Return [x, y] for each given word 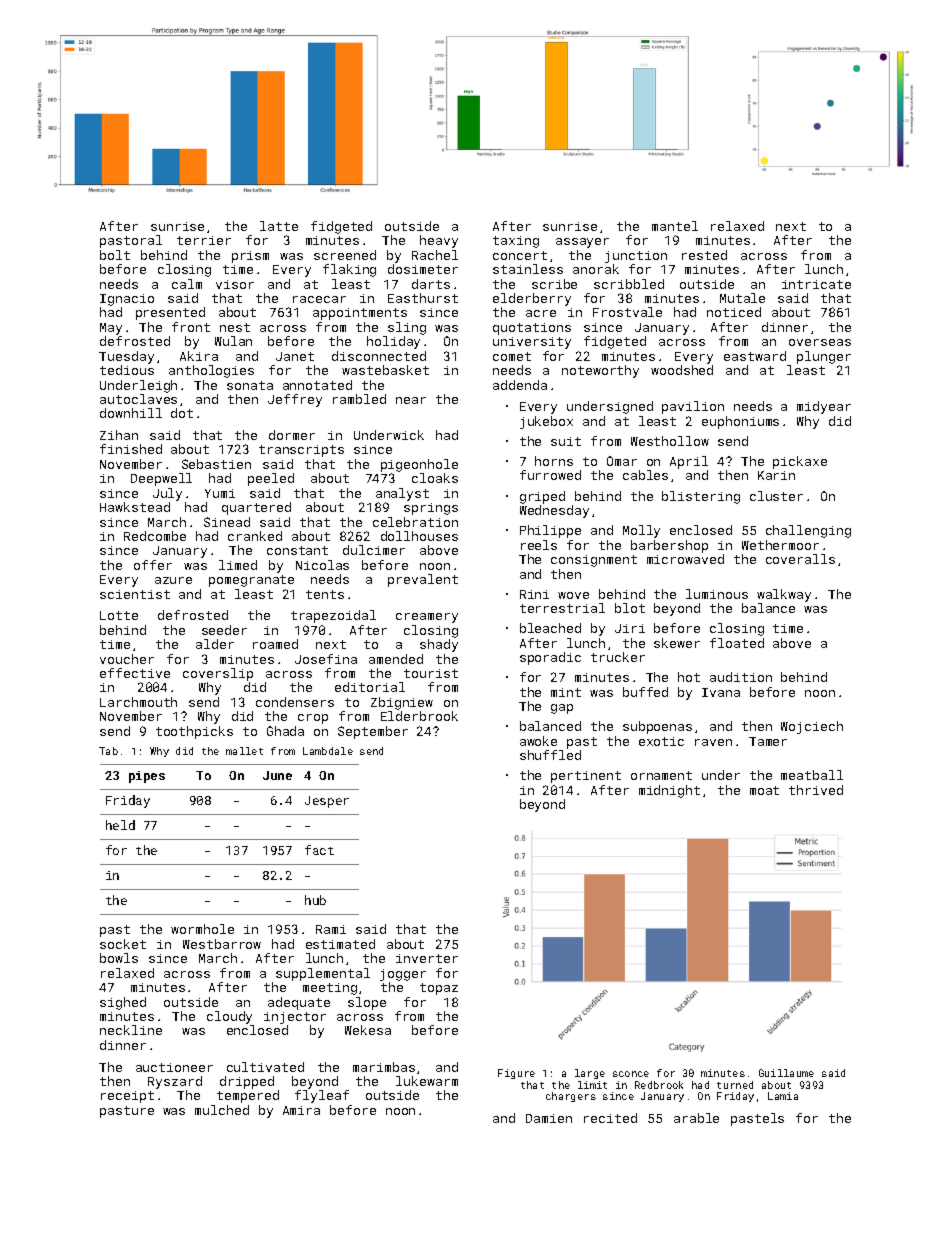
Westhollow [670, 441]
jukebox [546, 422]
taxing [516, 242]
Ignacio [127, 300]
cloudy [229, 1017]
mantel [675, 226]
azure [173, 580]
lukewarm [427, 1081]
